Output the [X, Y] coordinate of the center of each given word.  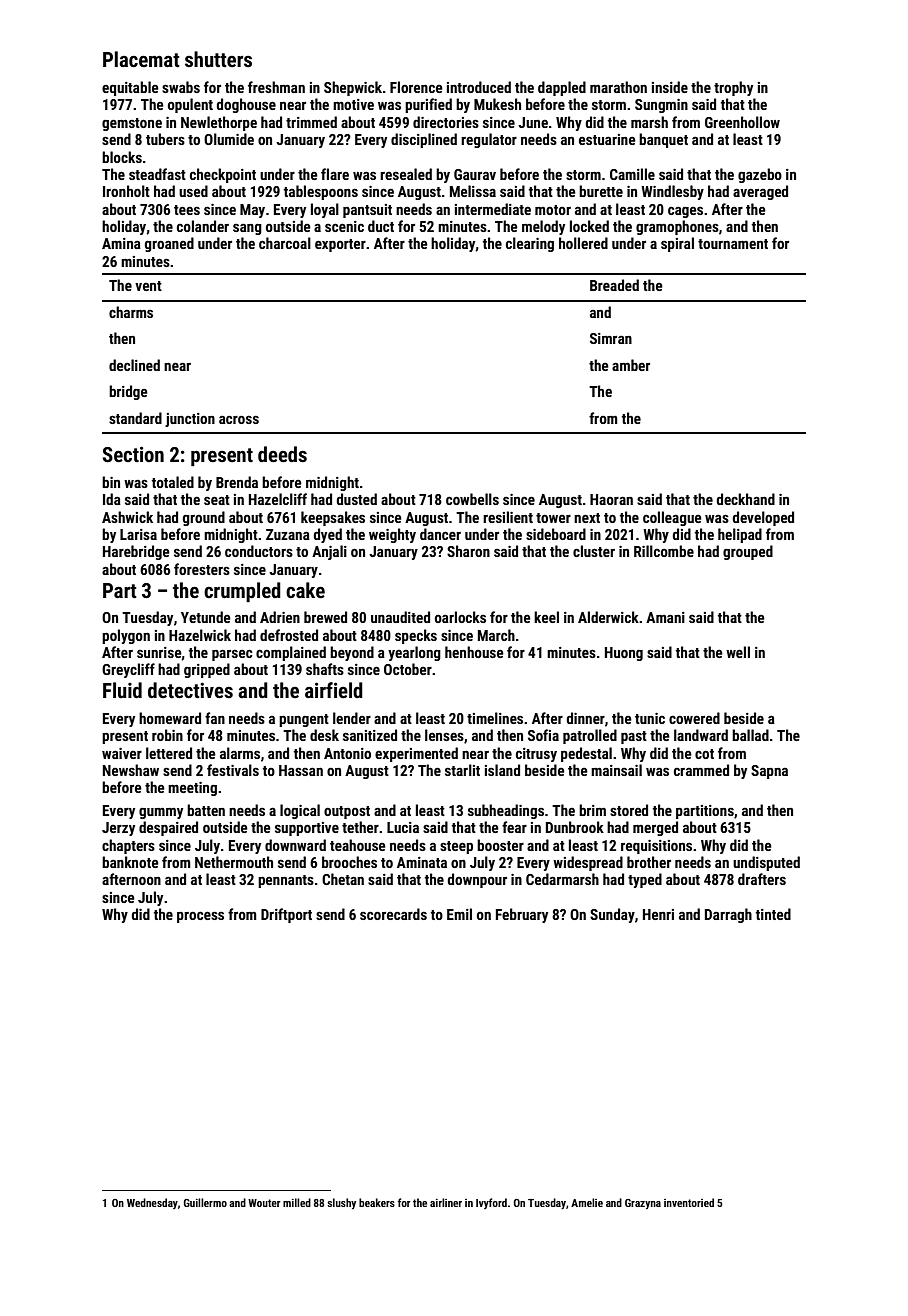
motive [353, 104]
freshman [276, 87]
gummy [161, 813]
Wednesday [152, 1203]
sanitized [370, 735]
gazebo [760, 175]
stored [629, 810]
